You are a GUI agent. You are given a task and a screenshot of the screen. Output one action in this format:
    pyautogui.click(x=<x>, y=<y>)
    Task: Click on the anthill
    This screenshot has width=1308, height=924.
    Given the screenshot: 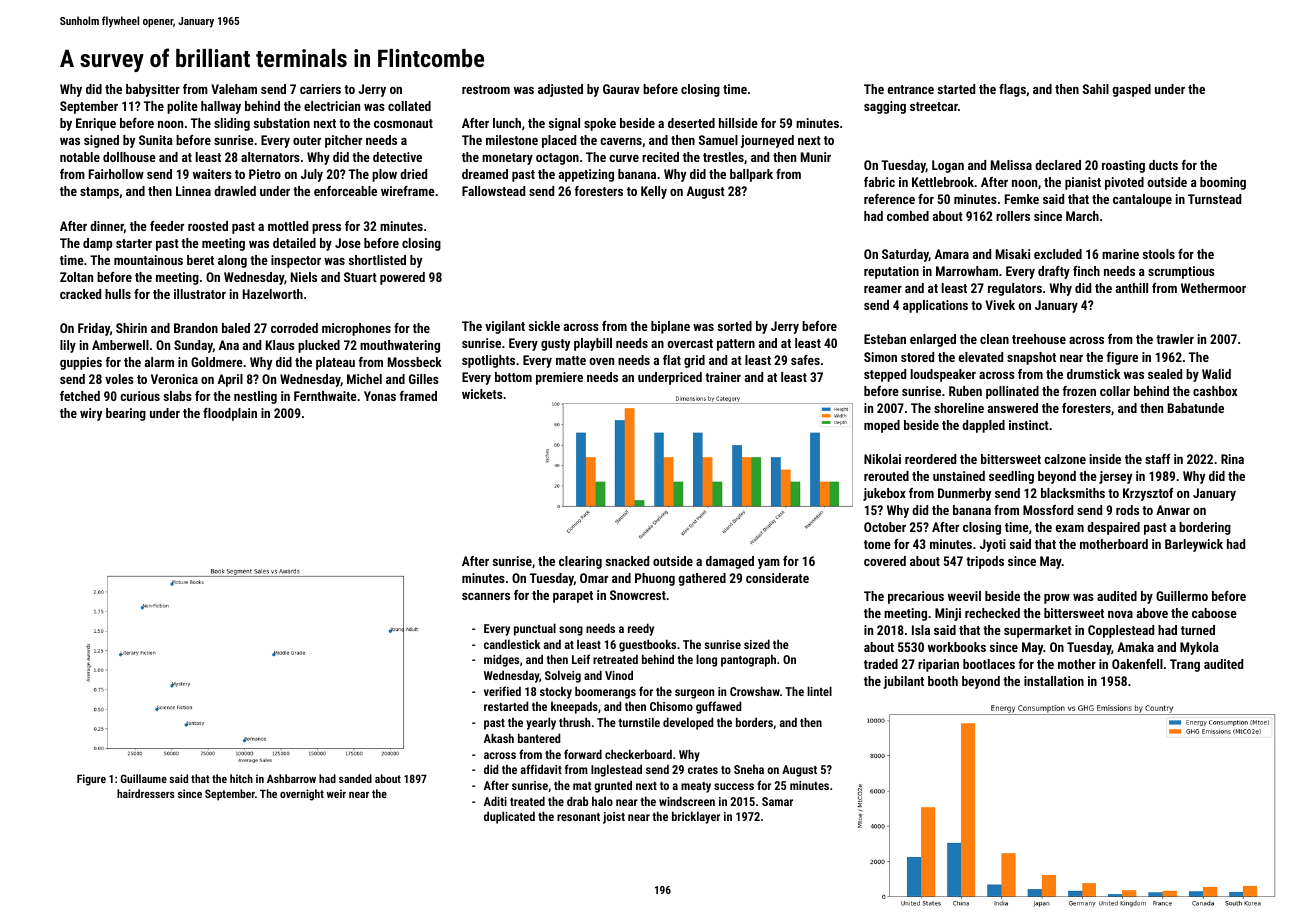 What is the action you would take?
    pyautogui.click(x=1132, y=288)
